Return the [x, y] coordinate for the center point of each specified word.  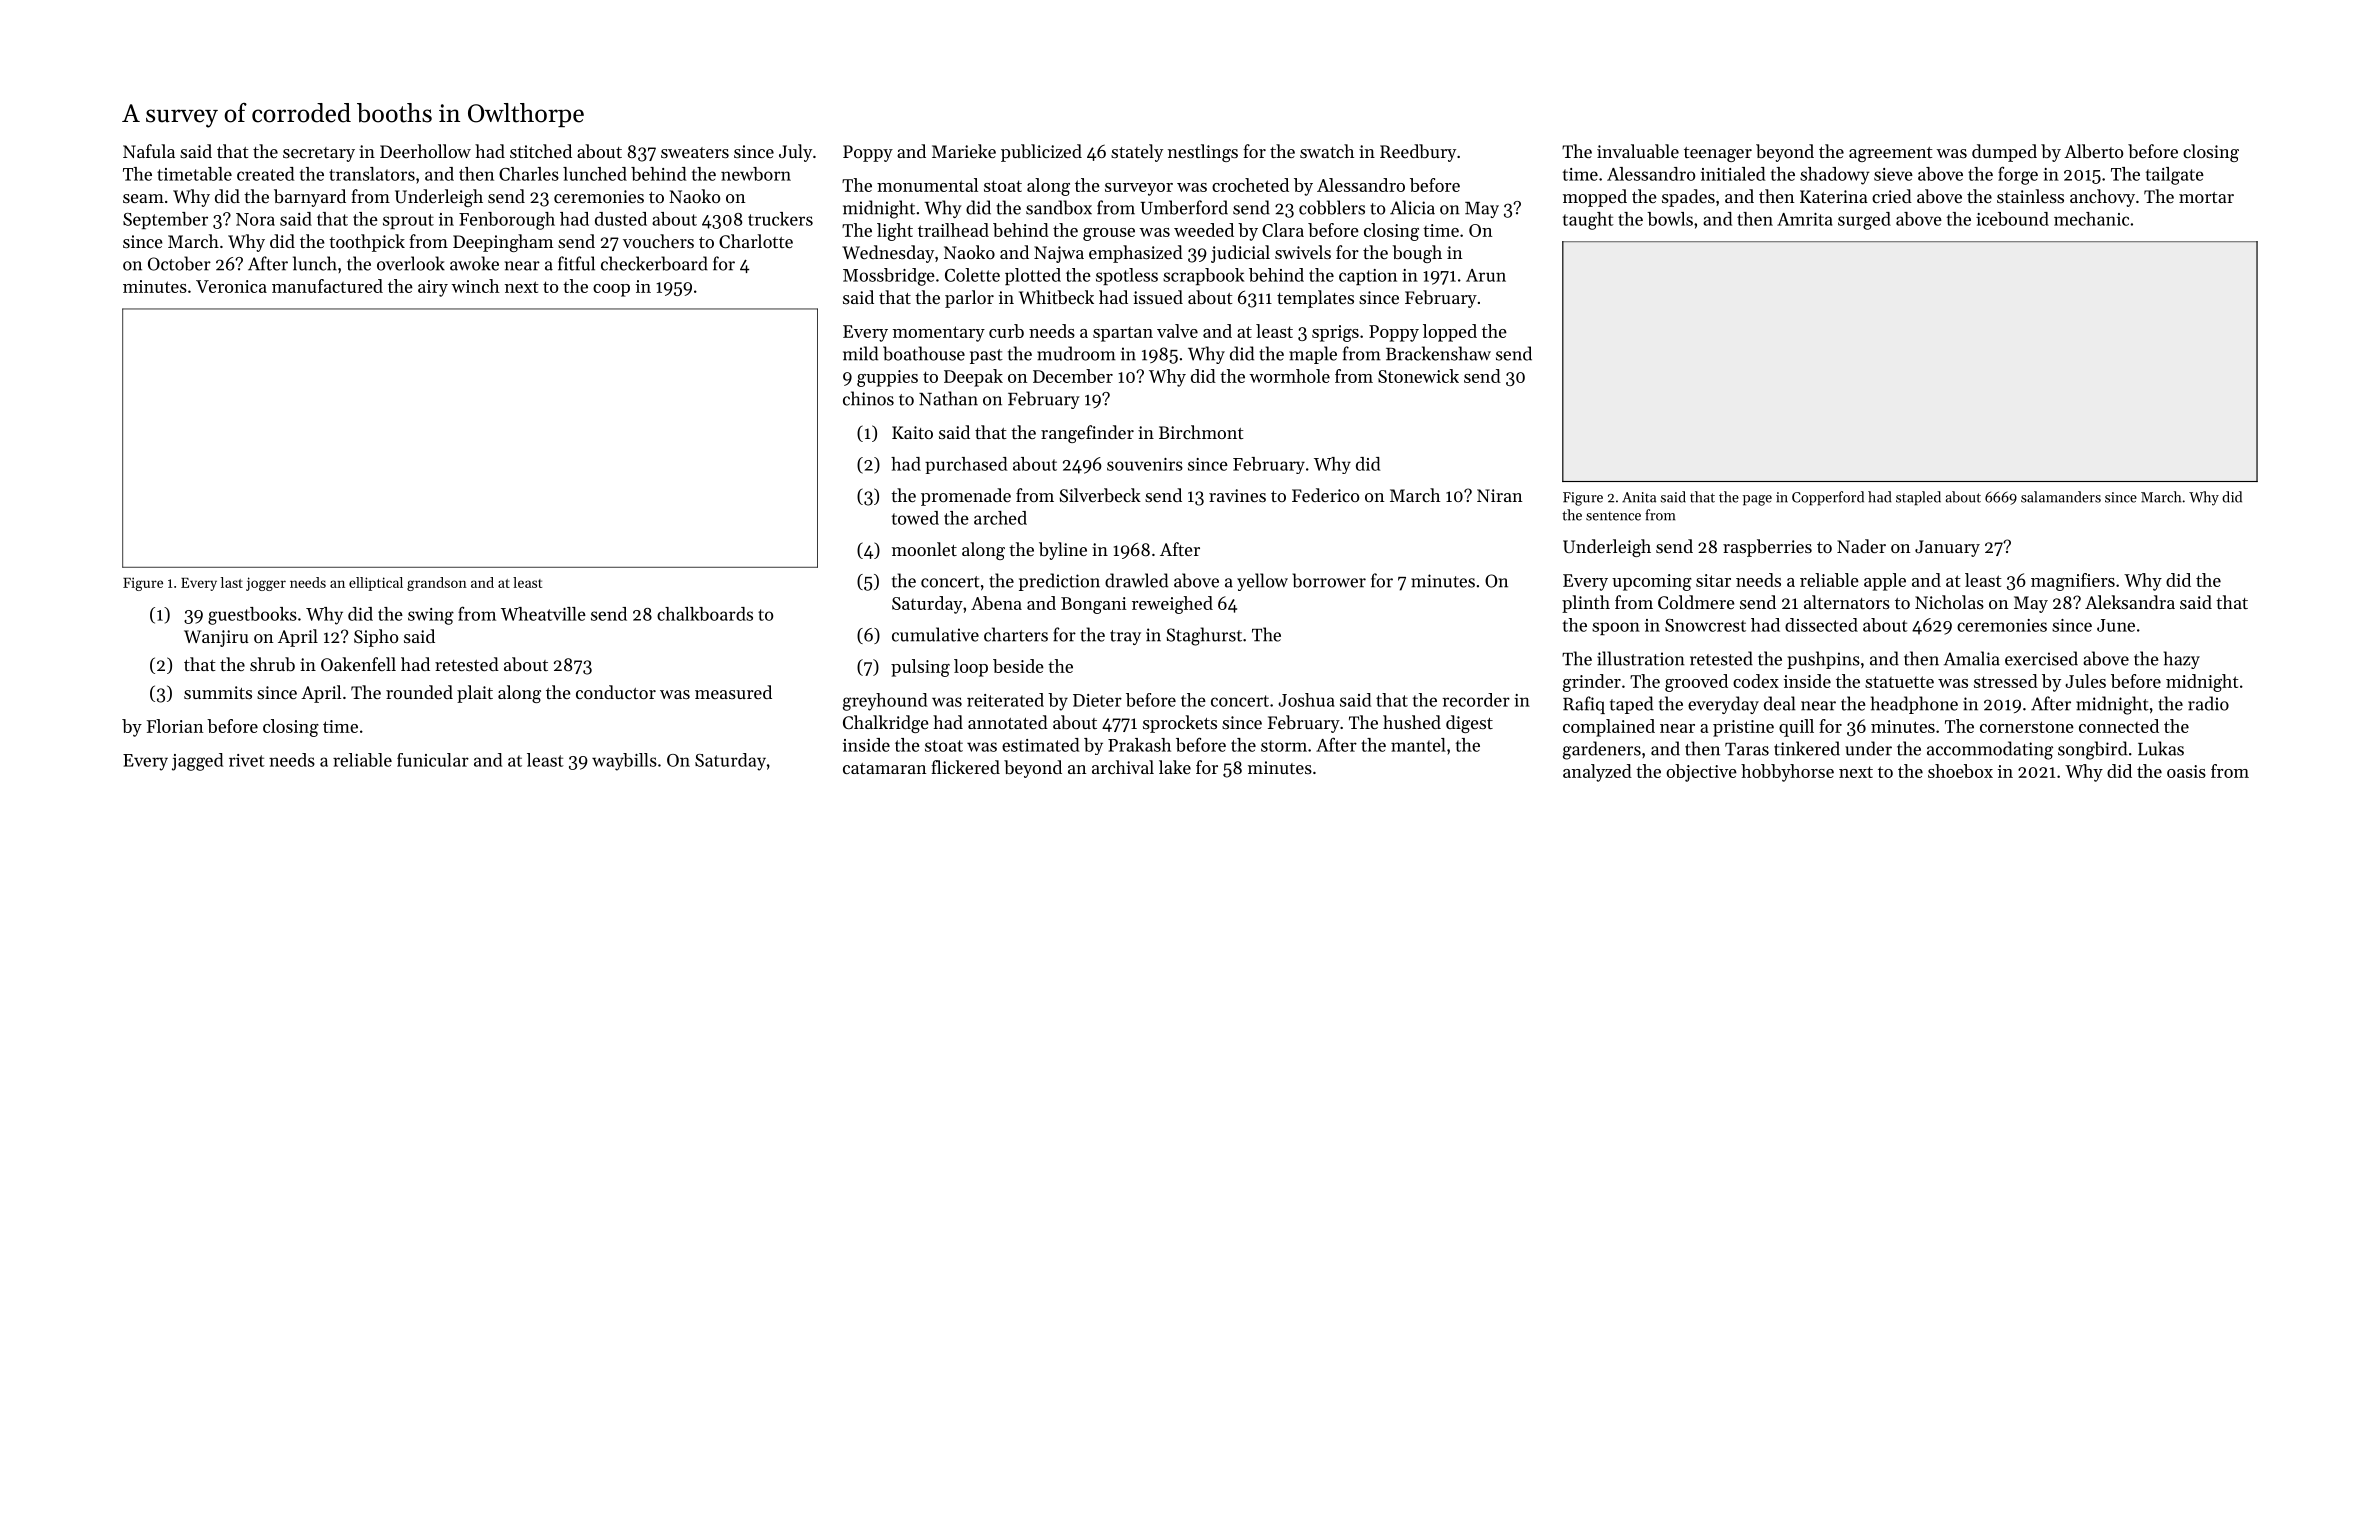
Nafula [149, 151]
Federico [1325, 495]
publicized [1041, 153]
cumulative [935, 634]
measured [733, 692]
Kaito [912, 432]
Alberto [2093, 151]
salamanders [2061, 497]
